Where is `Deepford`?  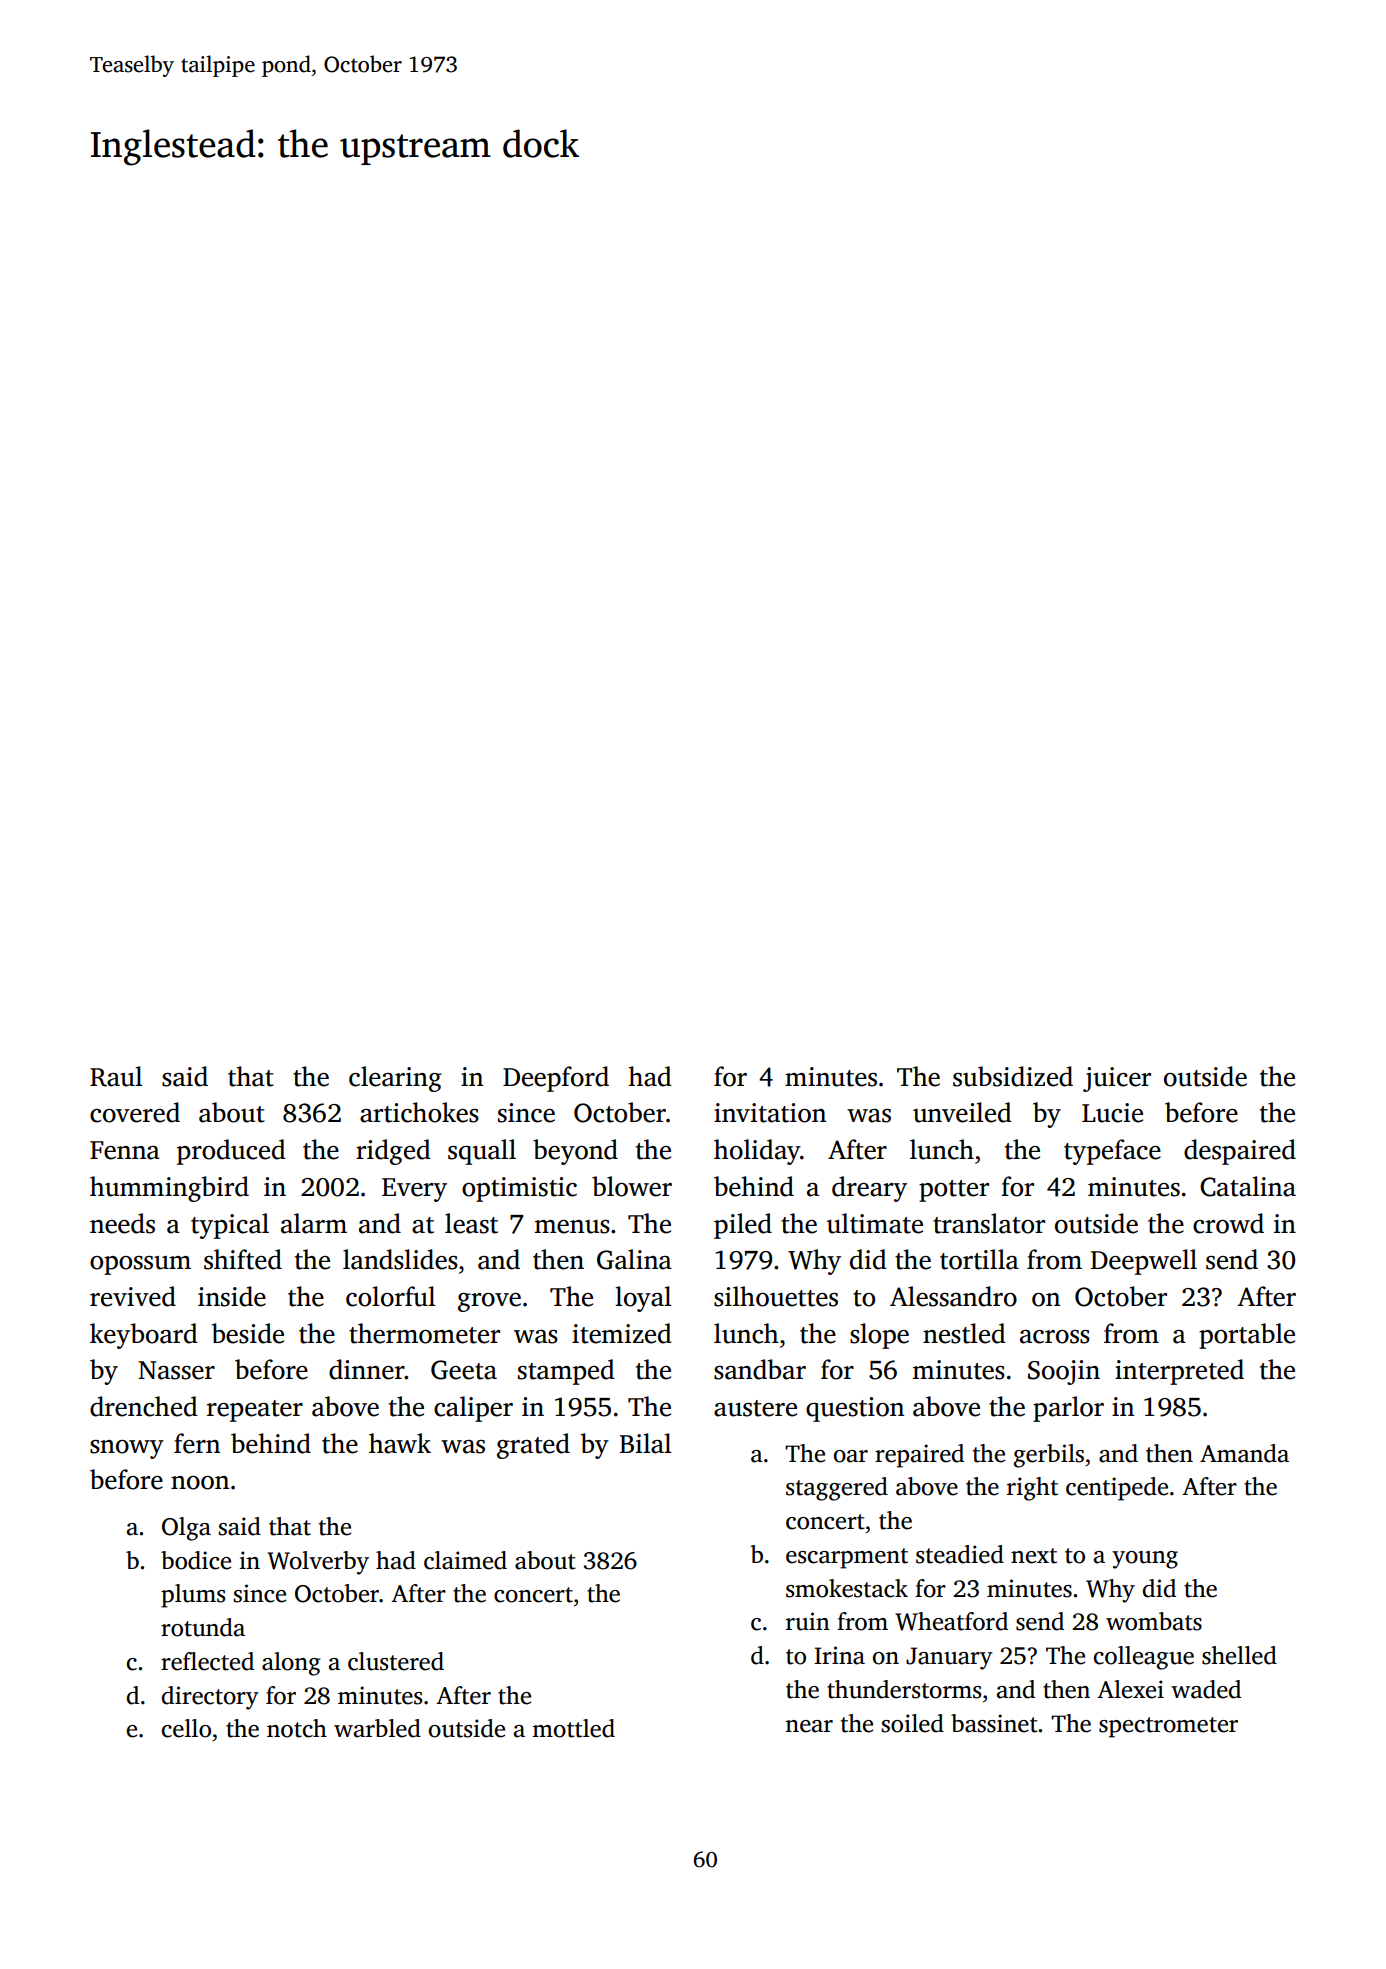 Deepford is located at coordinates (556, 1079).
